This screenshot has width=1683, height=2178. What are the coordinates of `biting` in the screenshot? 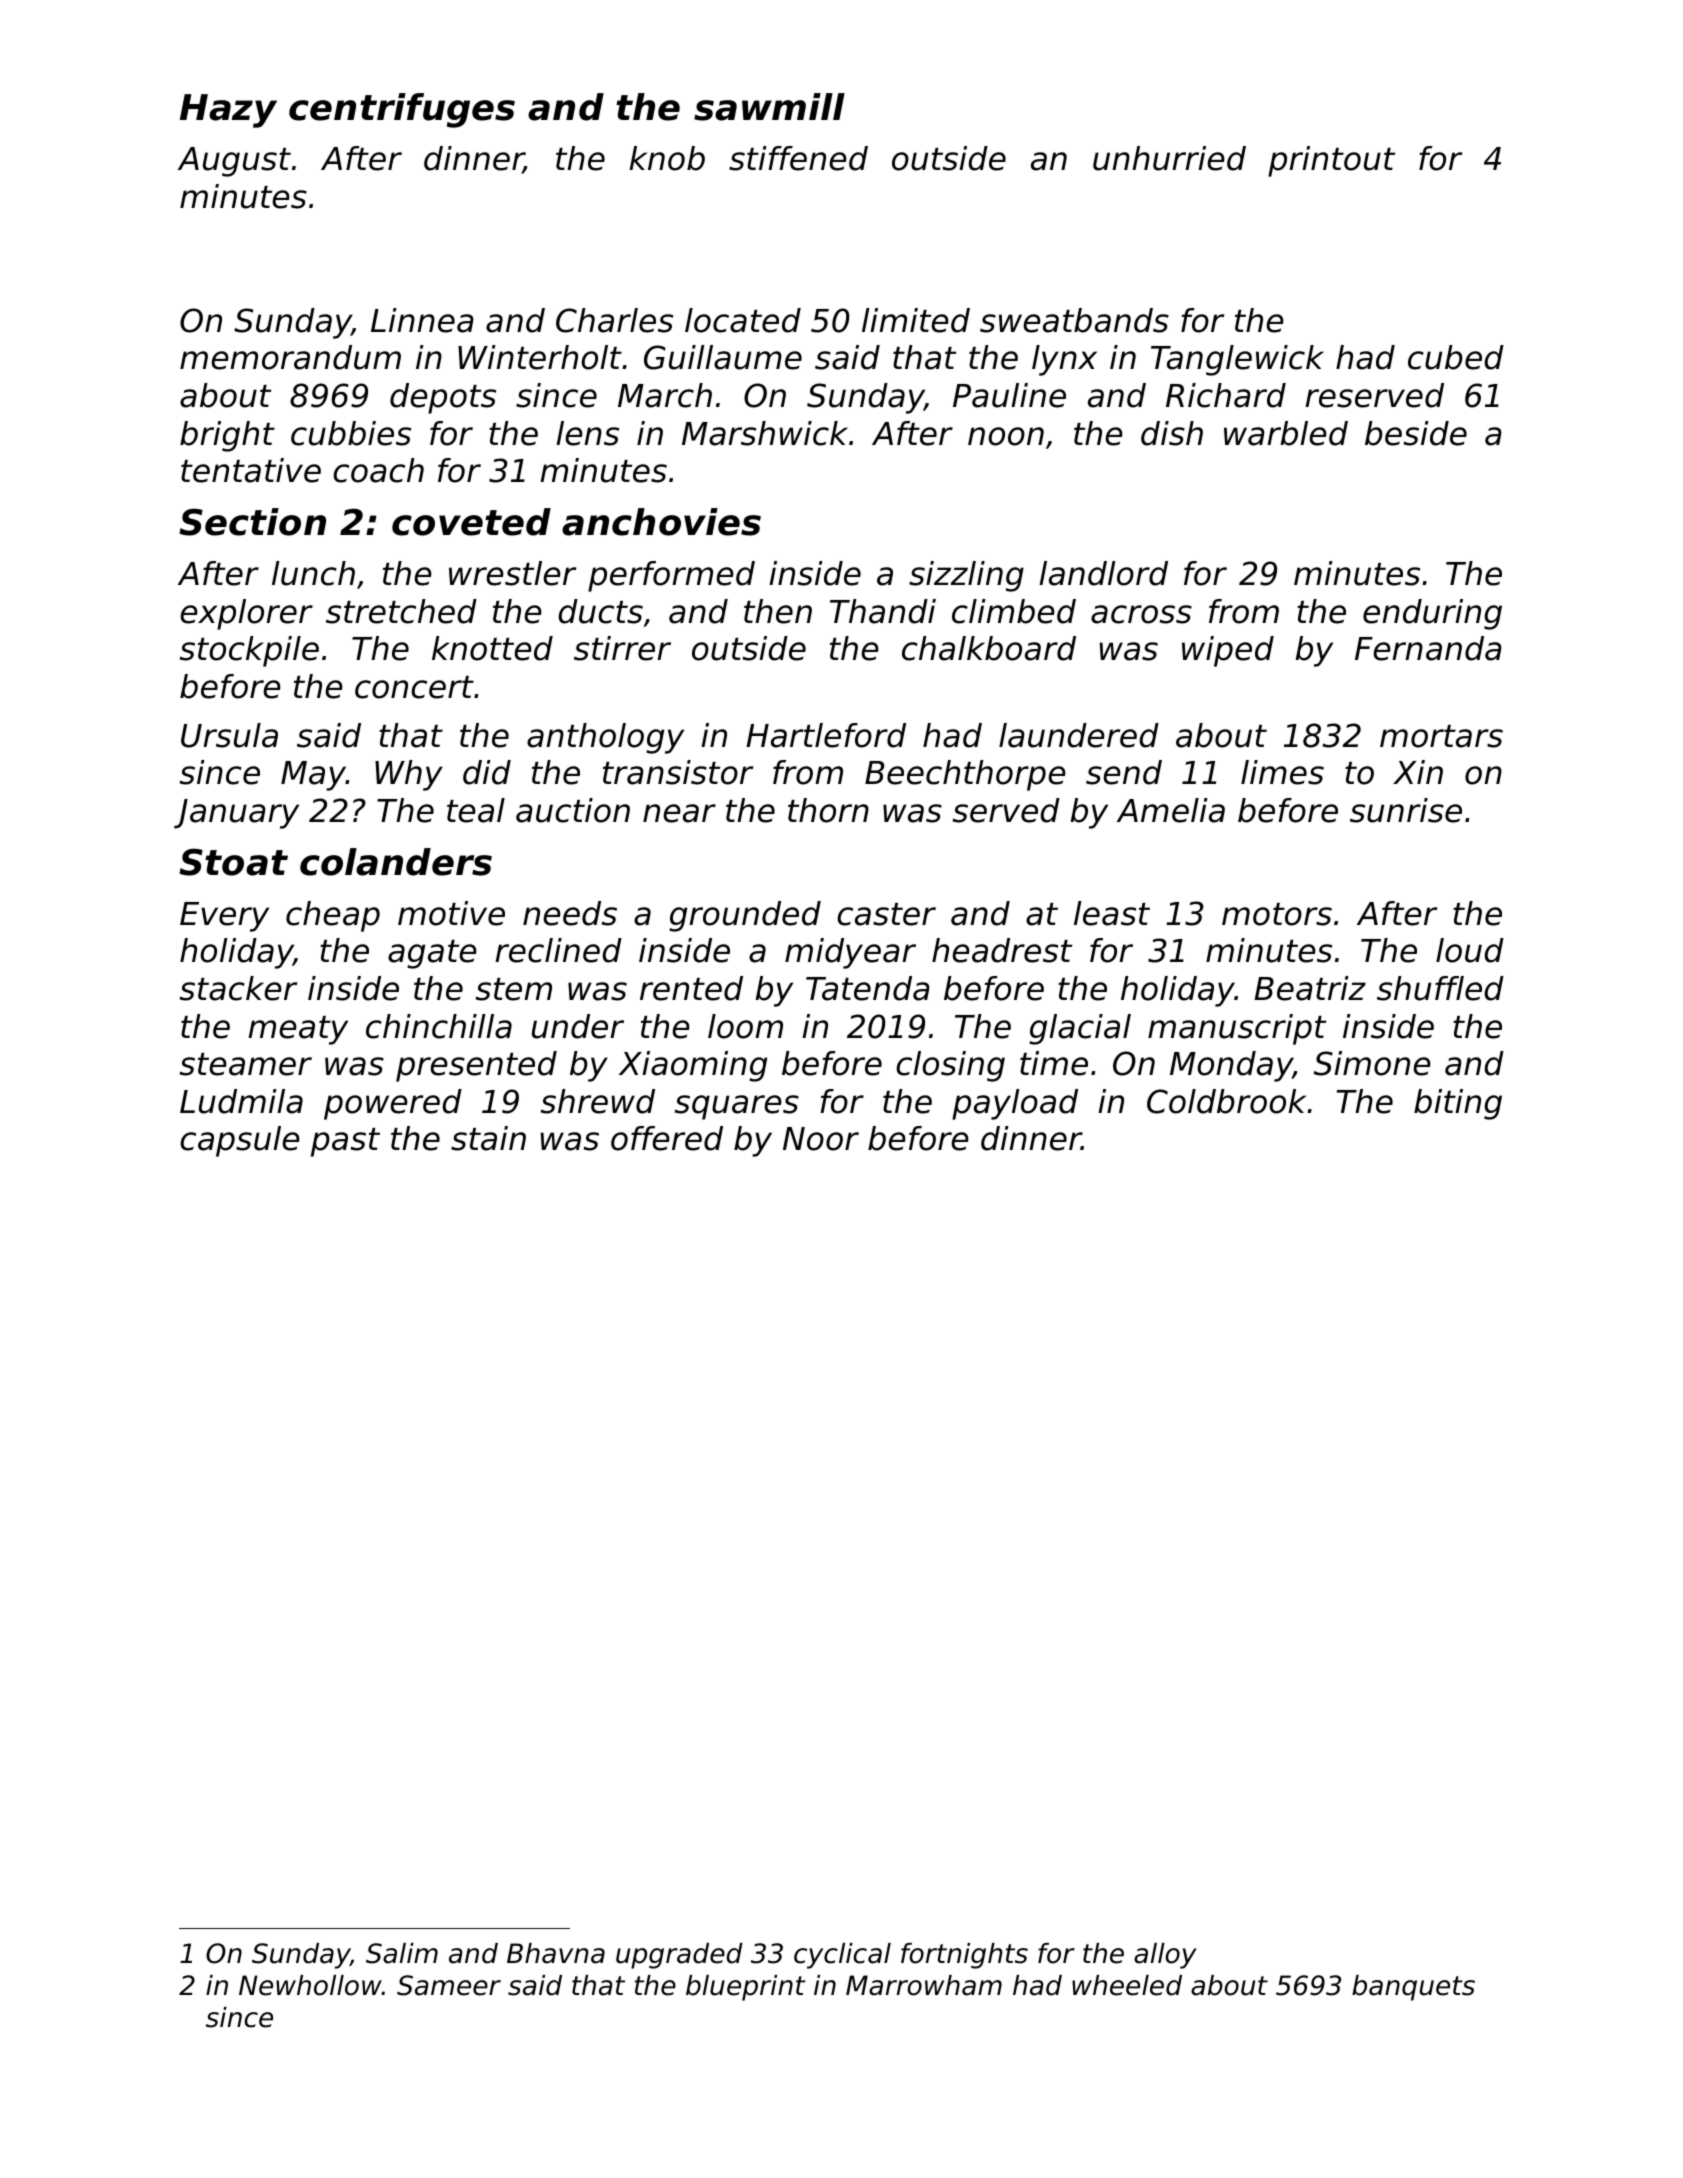 It's located at (1458, 1104).
